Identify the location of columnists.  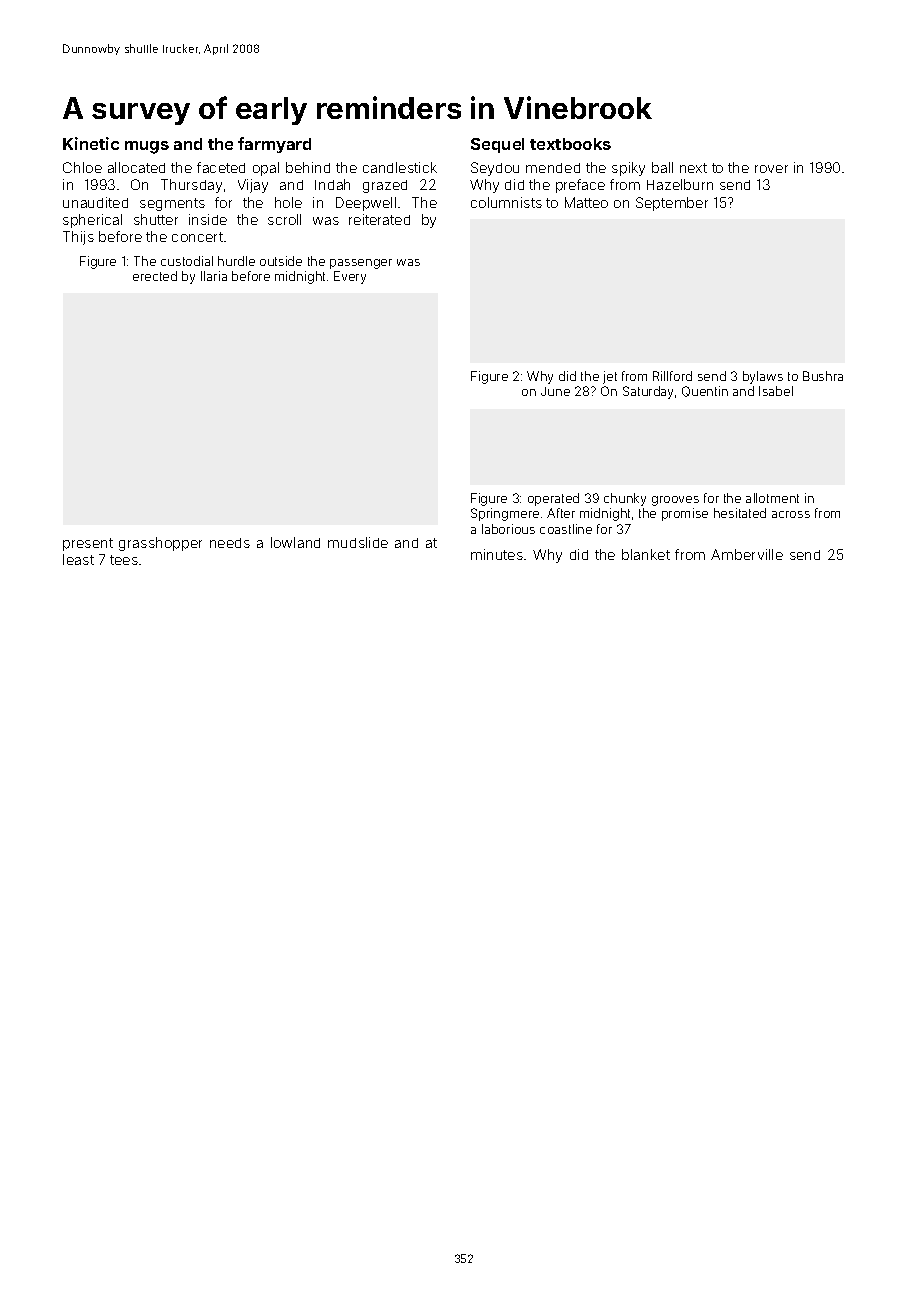
(506, 202).
